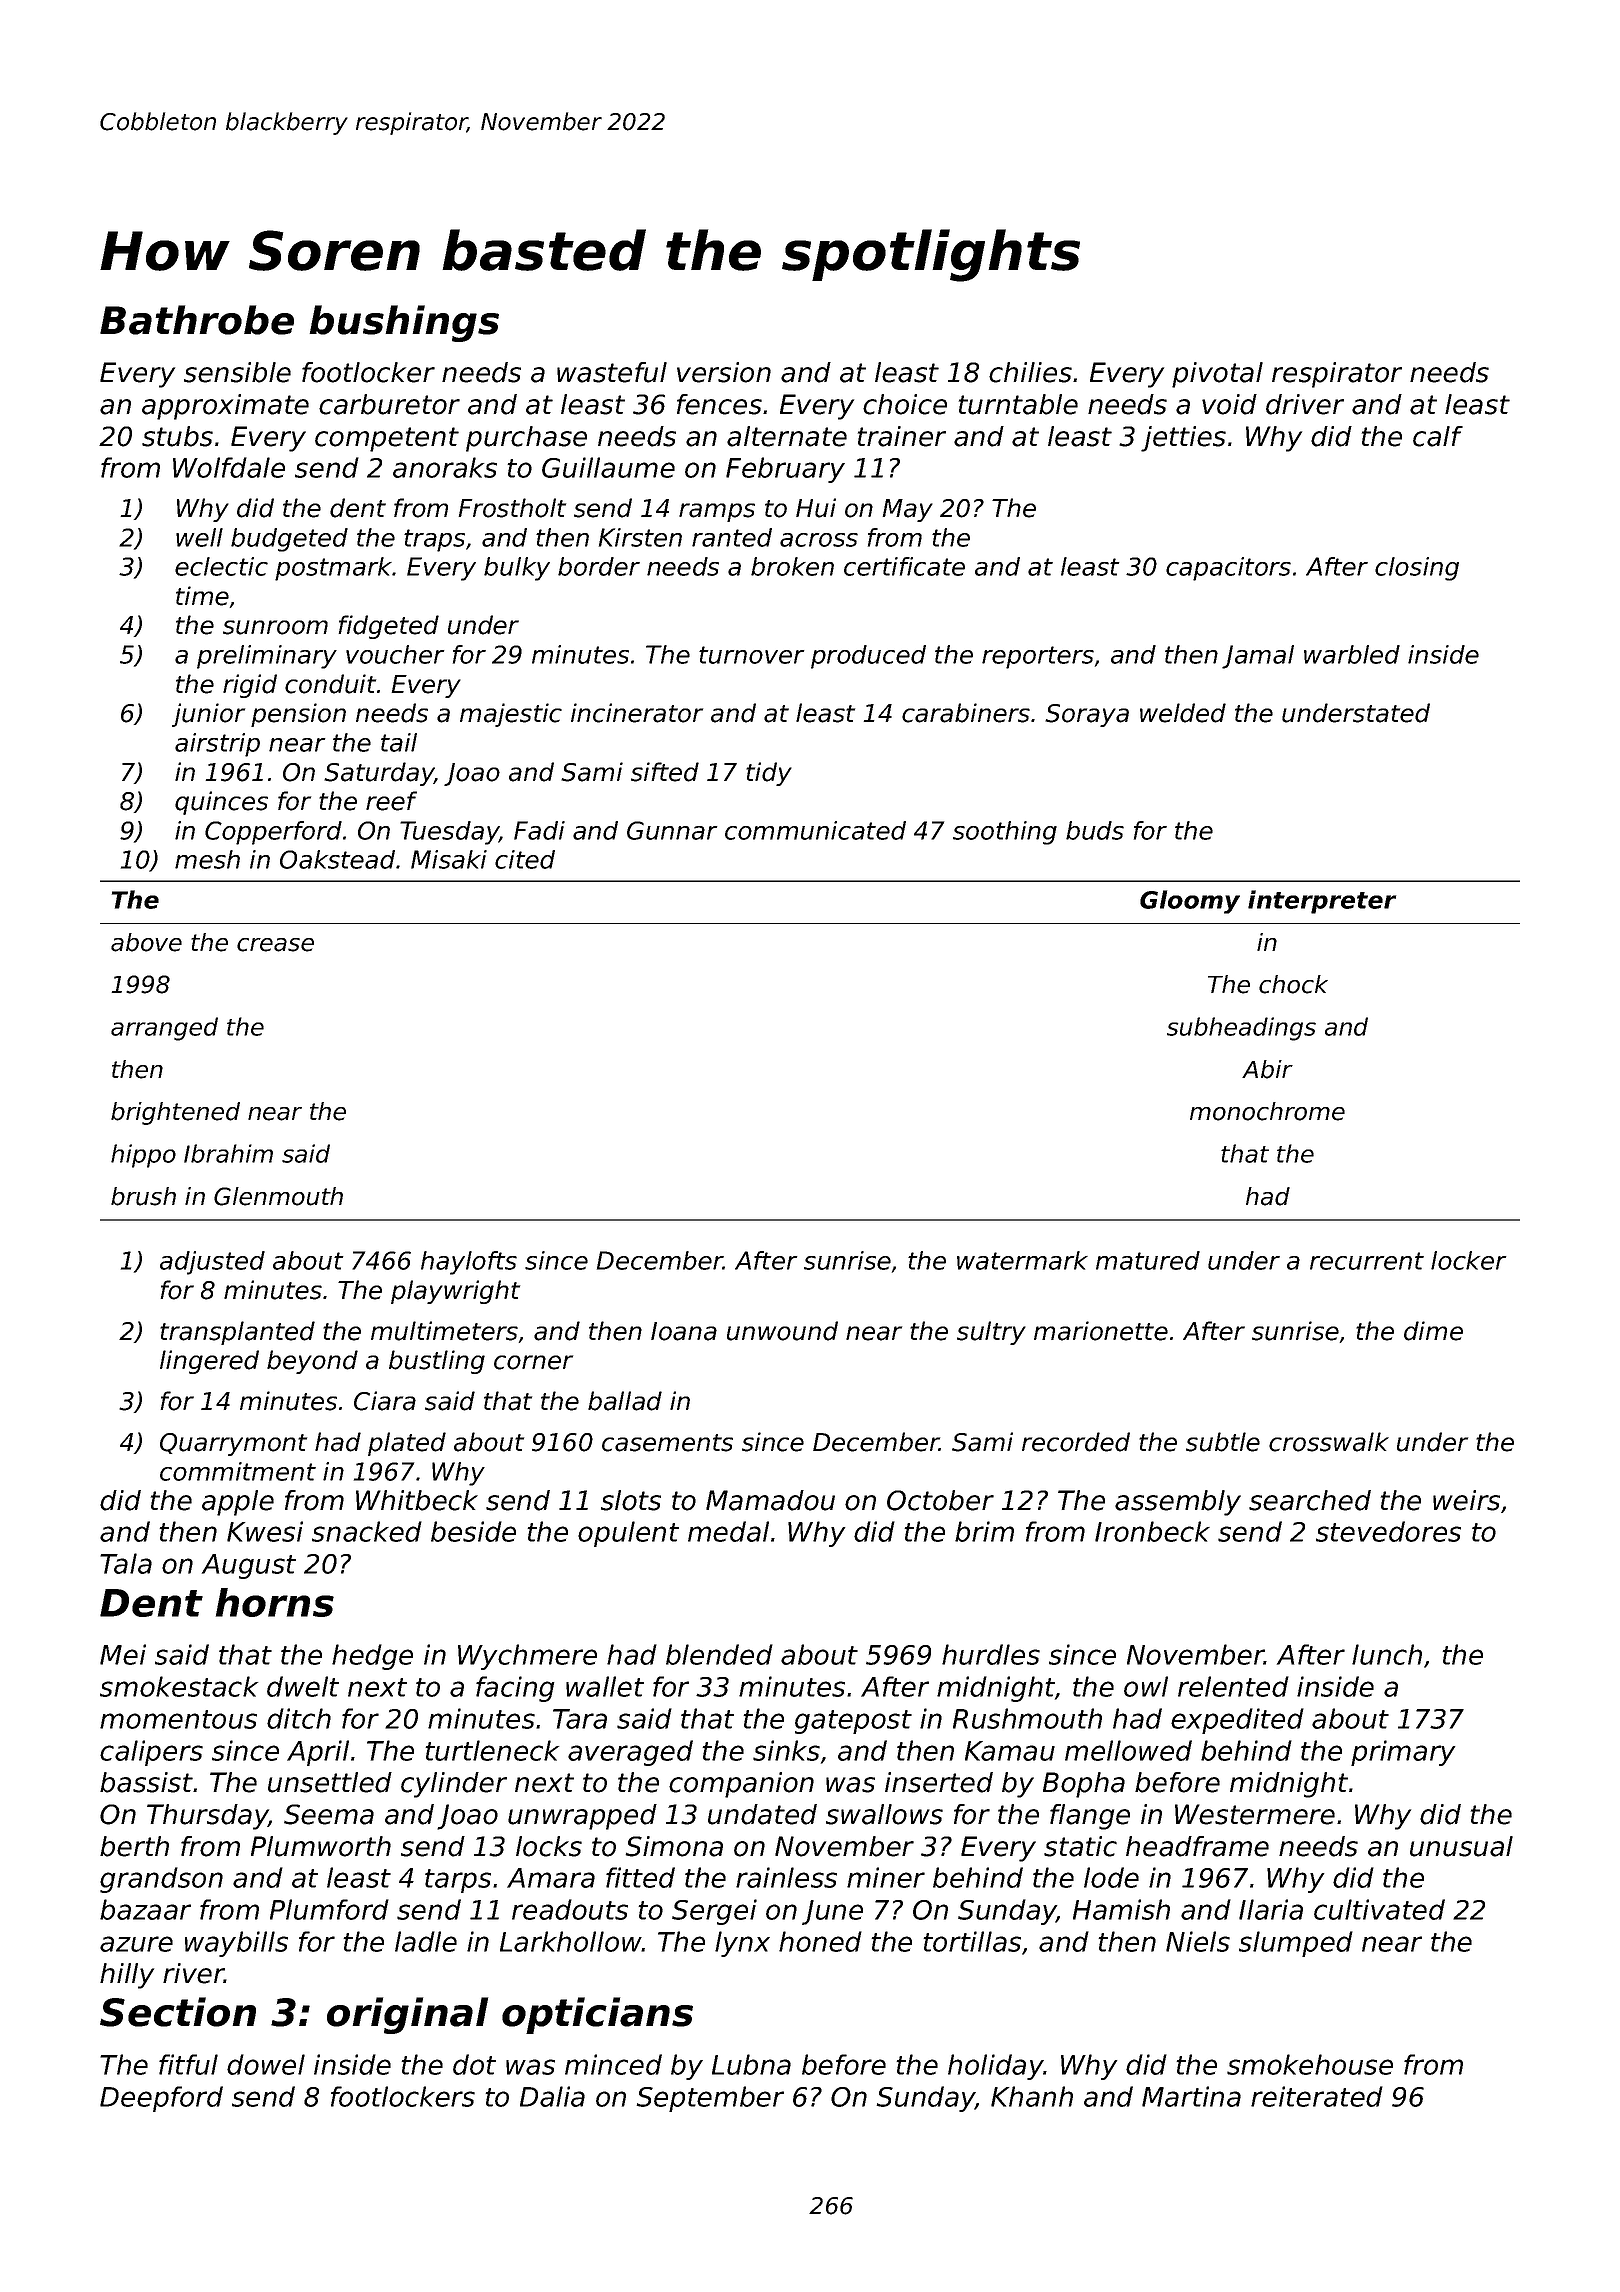  What do you see at coordinates (719, 1654) in the page?
I see `blended` at bounding box center [719, 1654].
